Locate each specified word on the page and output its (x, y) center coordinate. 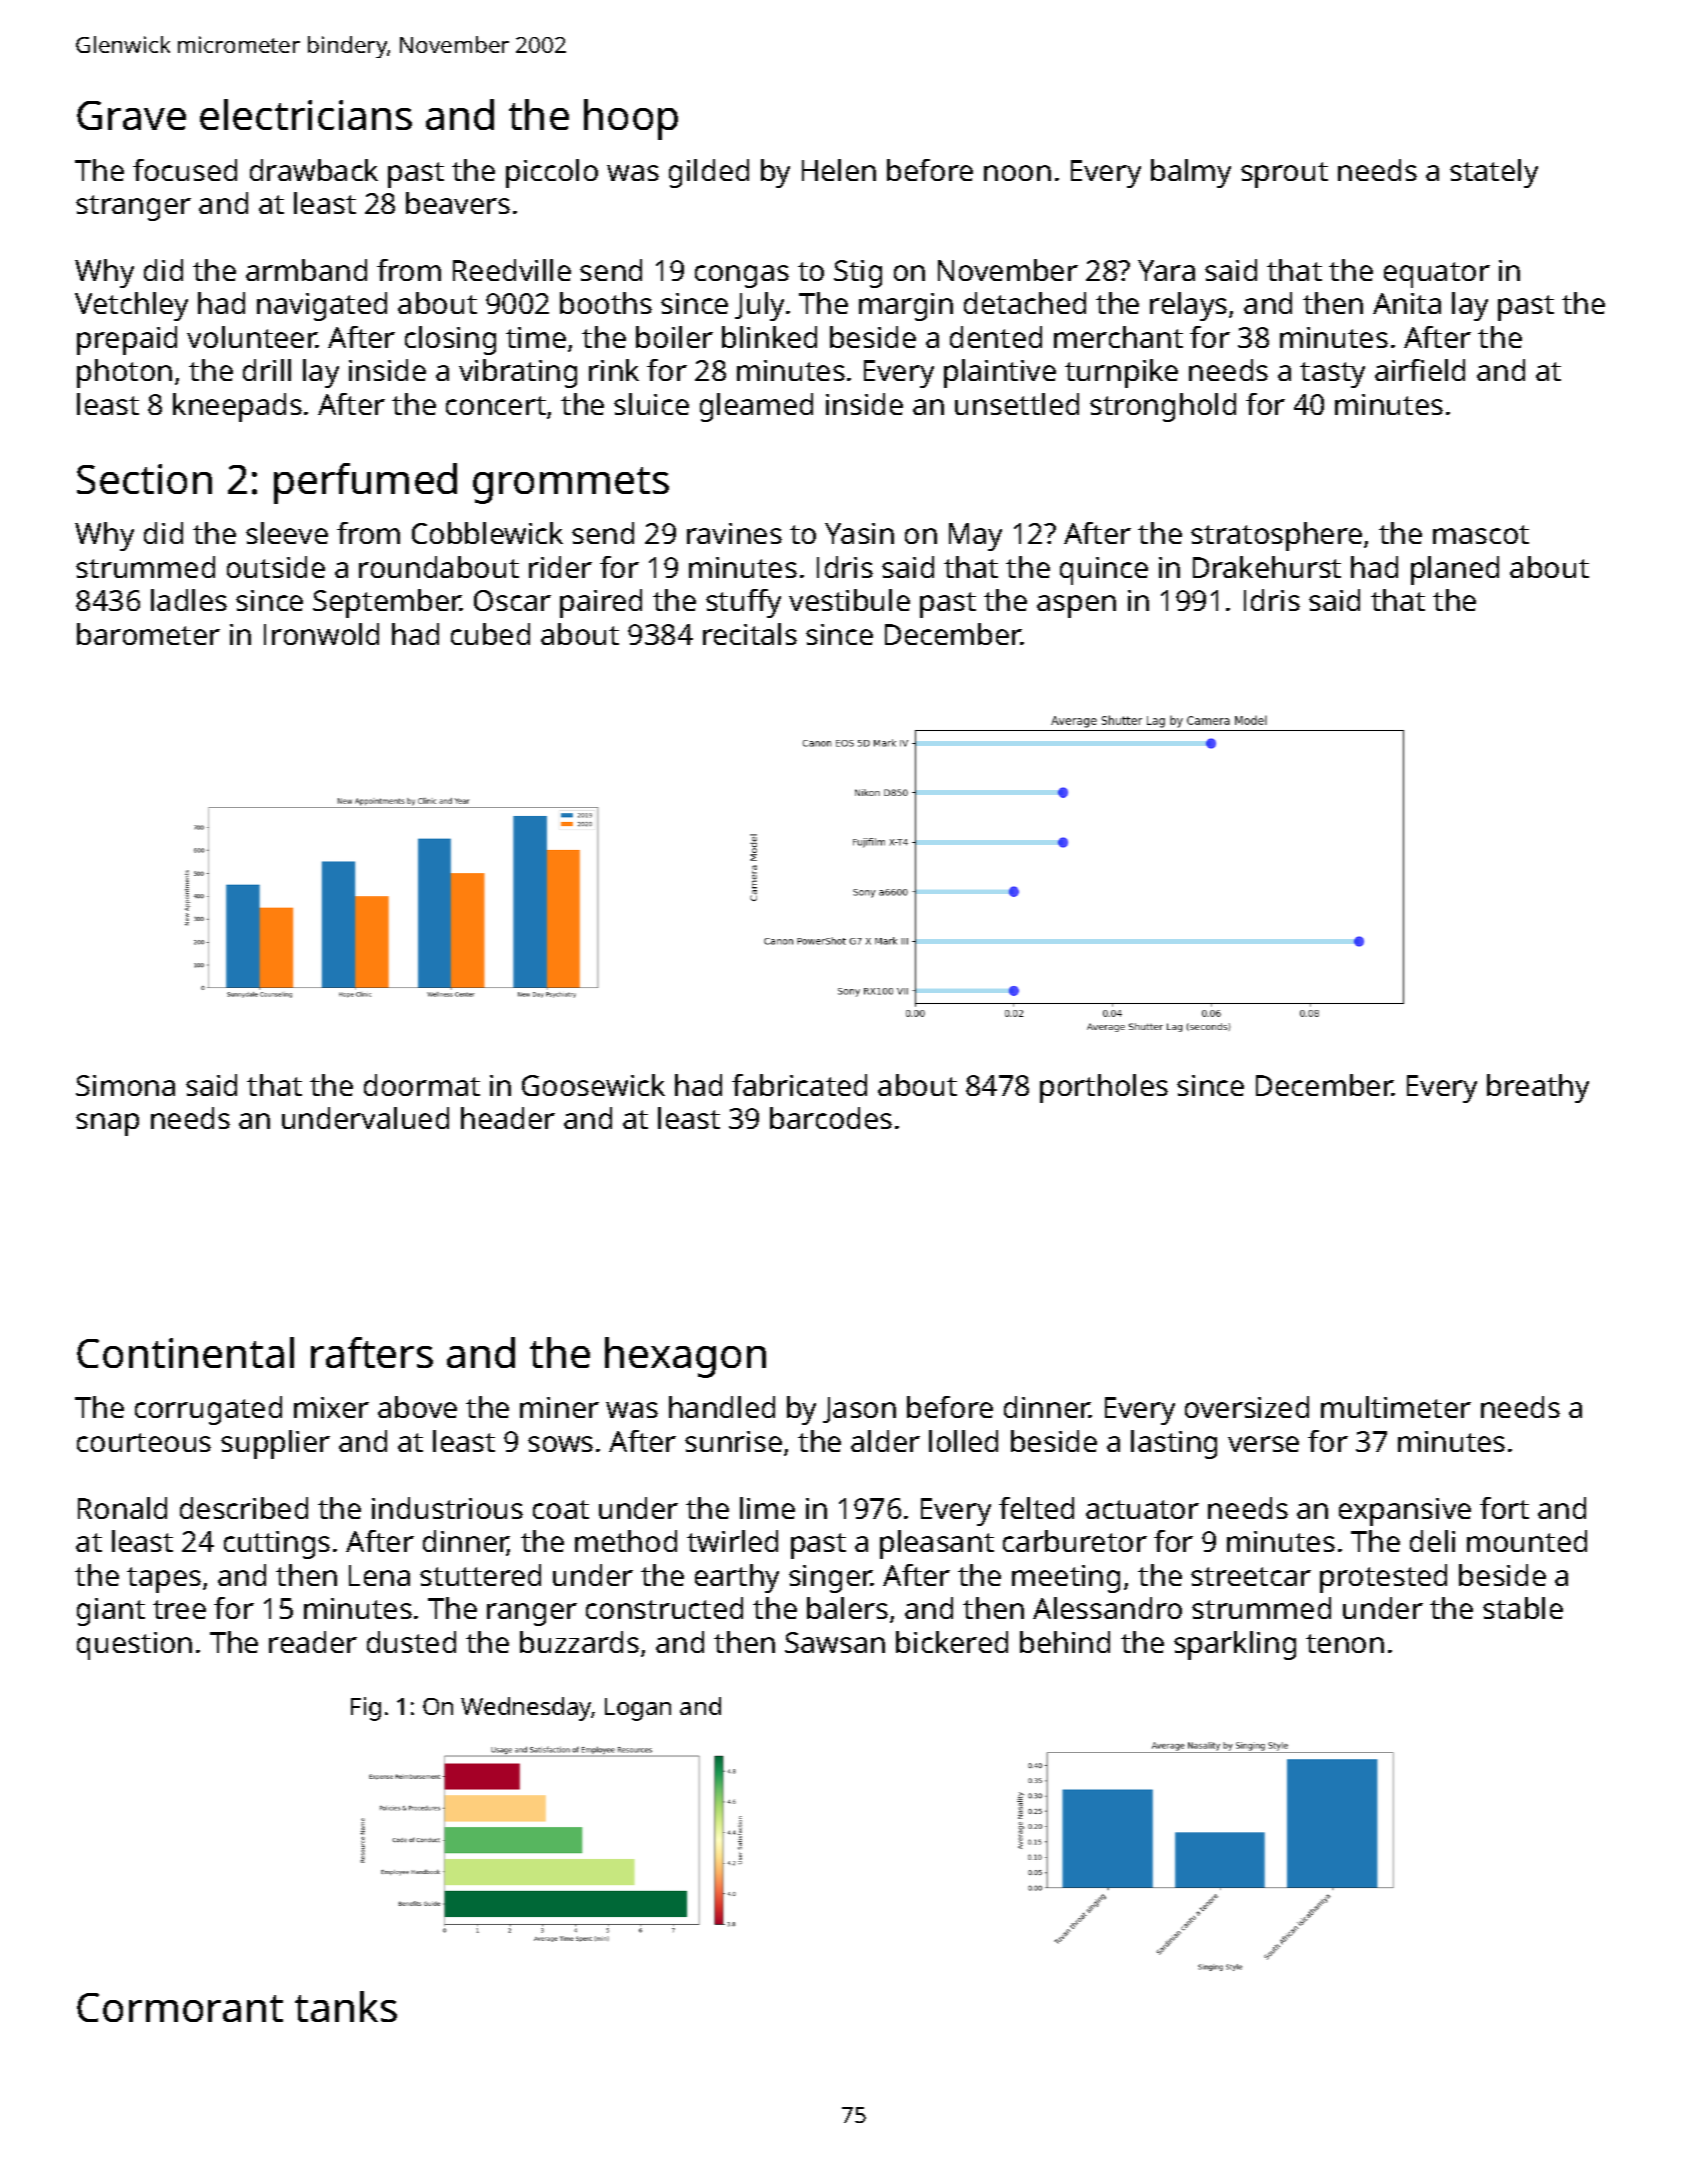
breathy (1538, 1088)
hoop (631, 119)
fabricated (799, 1085)
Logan (638, 1709)
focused (185, 170)
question (134, 1646)
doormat (422, 1085)
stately (1494, 173)
